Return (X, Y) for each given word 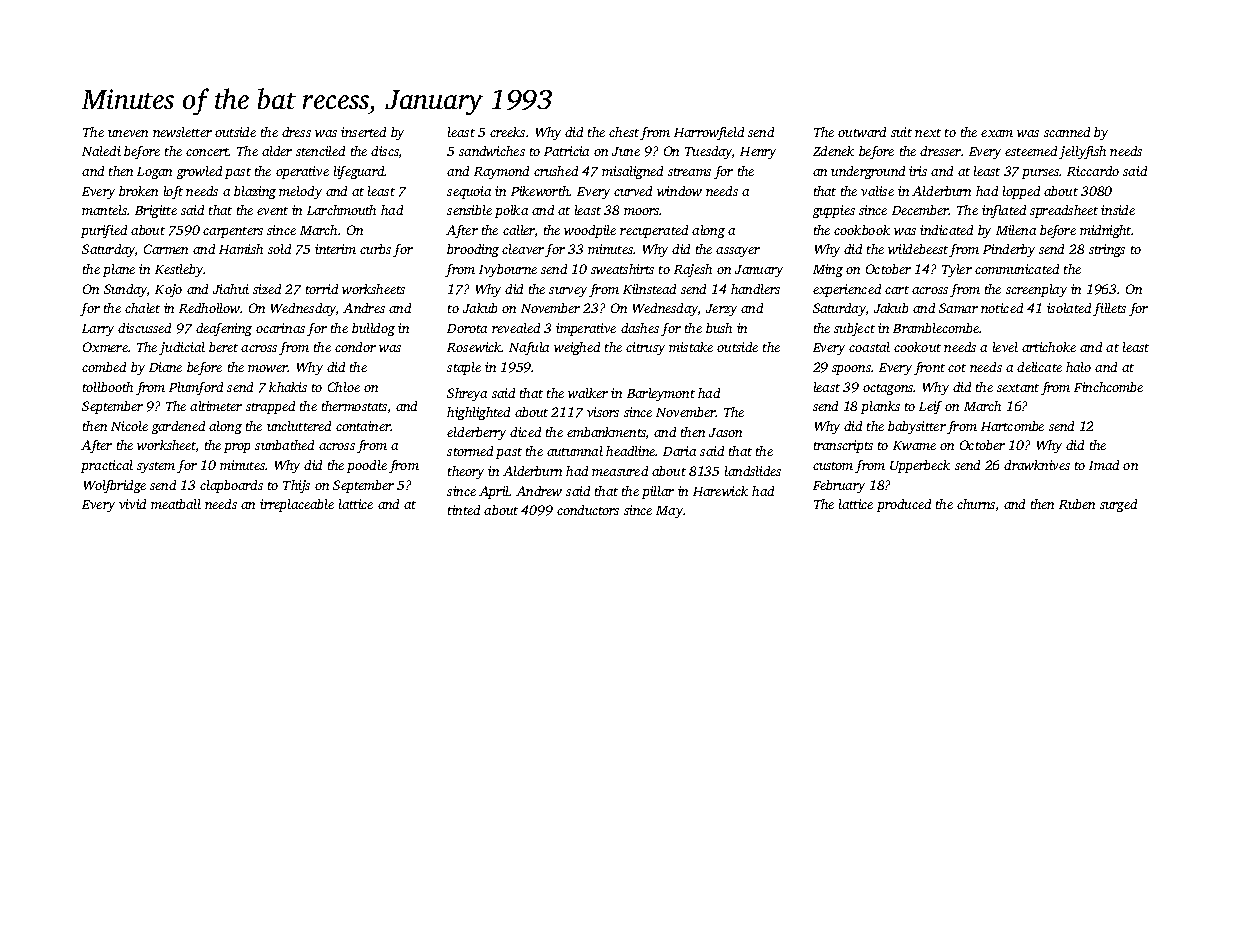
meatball (176, 504)
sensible (469, 210)
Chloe (344, 387)
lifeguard (359, 172)
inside (1118, 210)
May (669, 512)
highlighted (478, 413)
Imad (1104, 465)
